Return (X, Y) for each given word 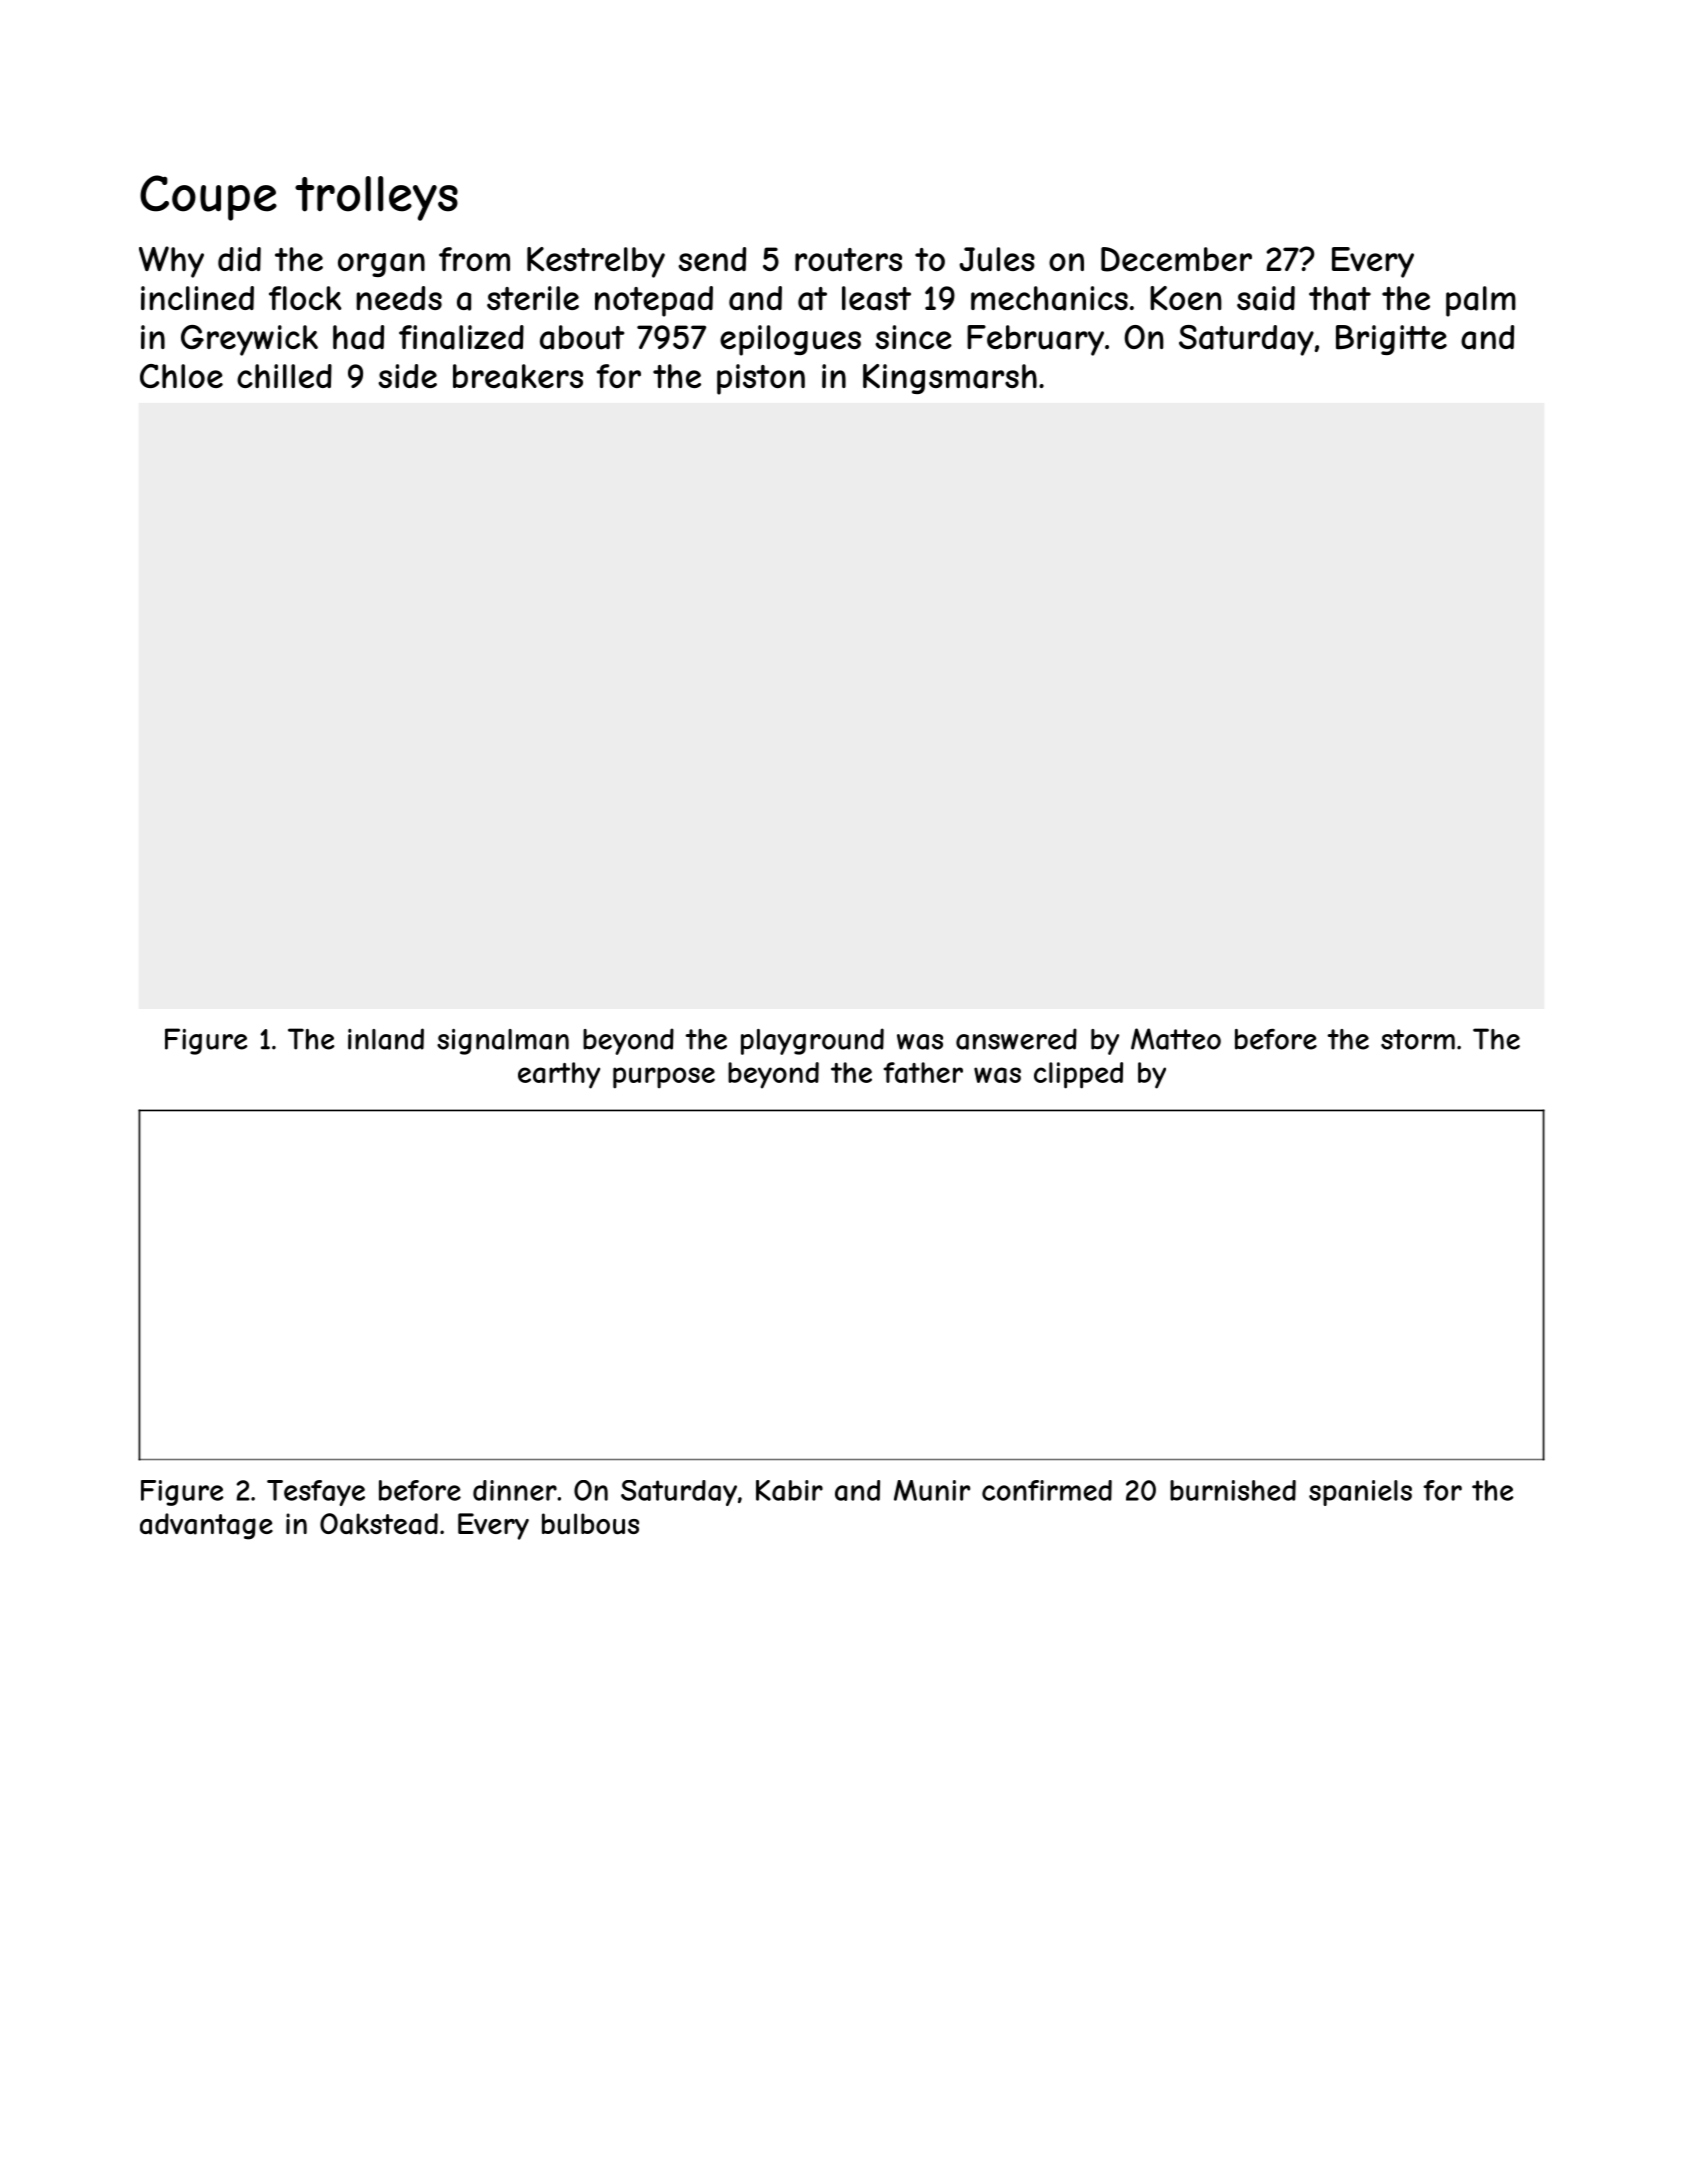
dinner (515, 1490)
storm (1418, 1039)
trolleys (376, 198)
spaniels (1360, 1493)
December (1176, 259)
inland (386, 1039)
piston (761, 379)
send (712, 259)
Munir (932, 1490)
